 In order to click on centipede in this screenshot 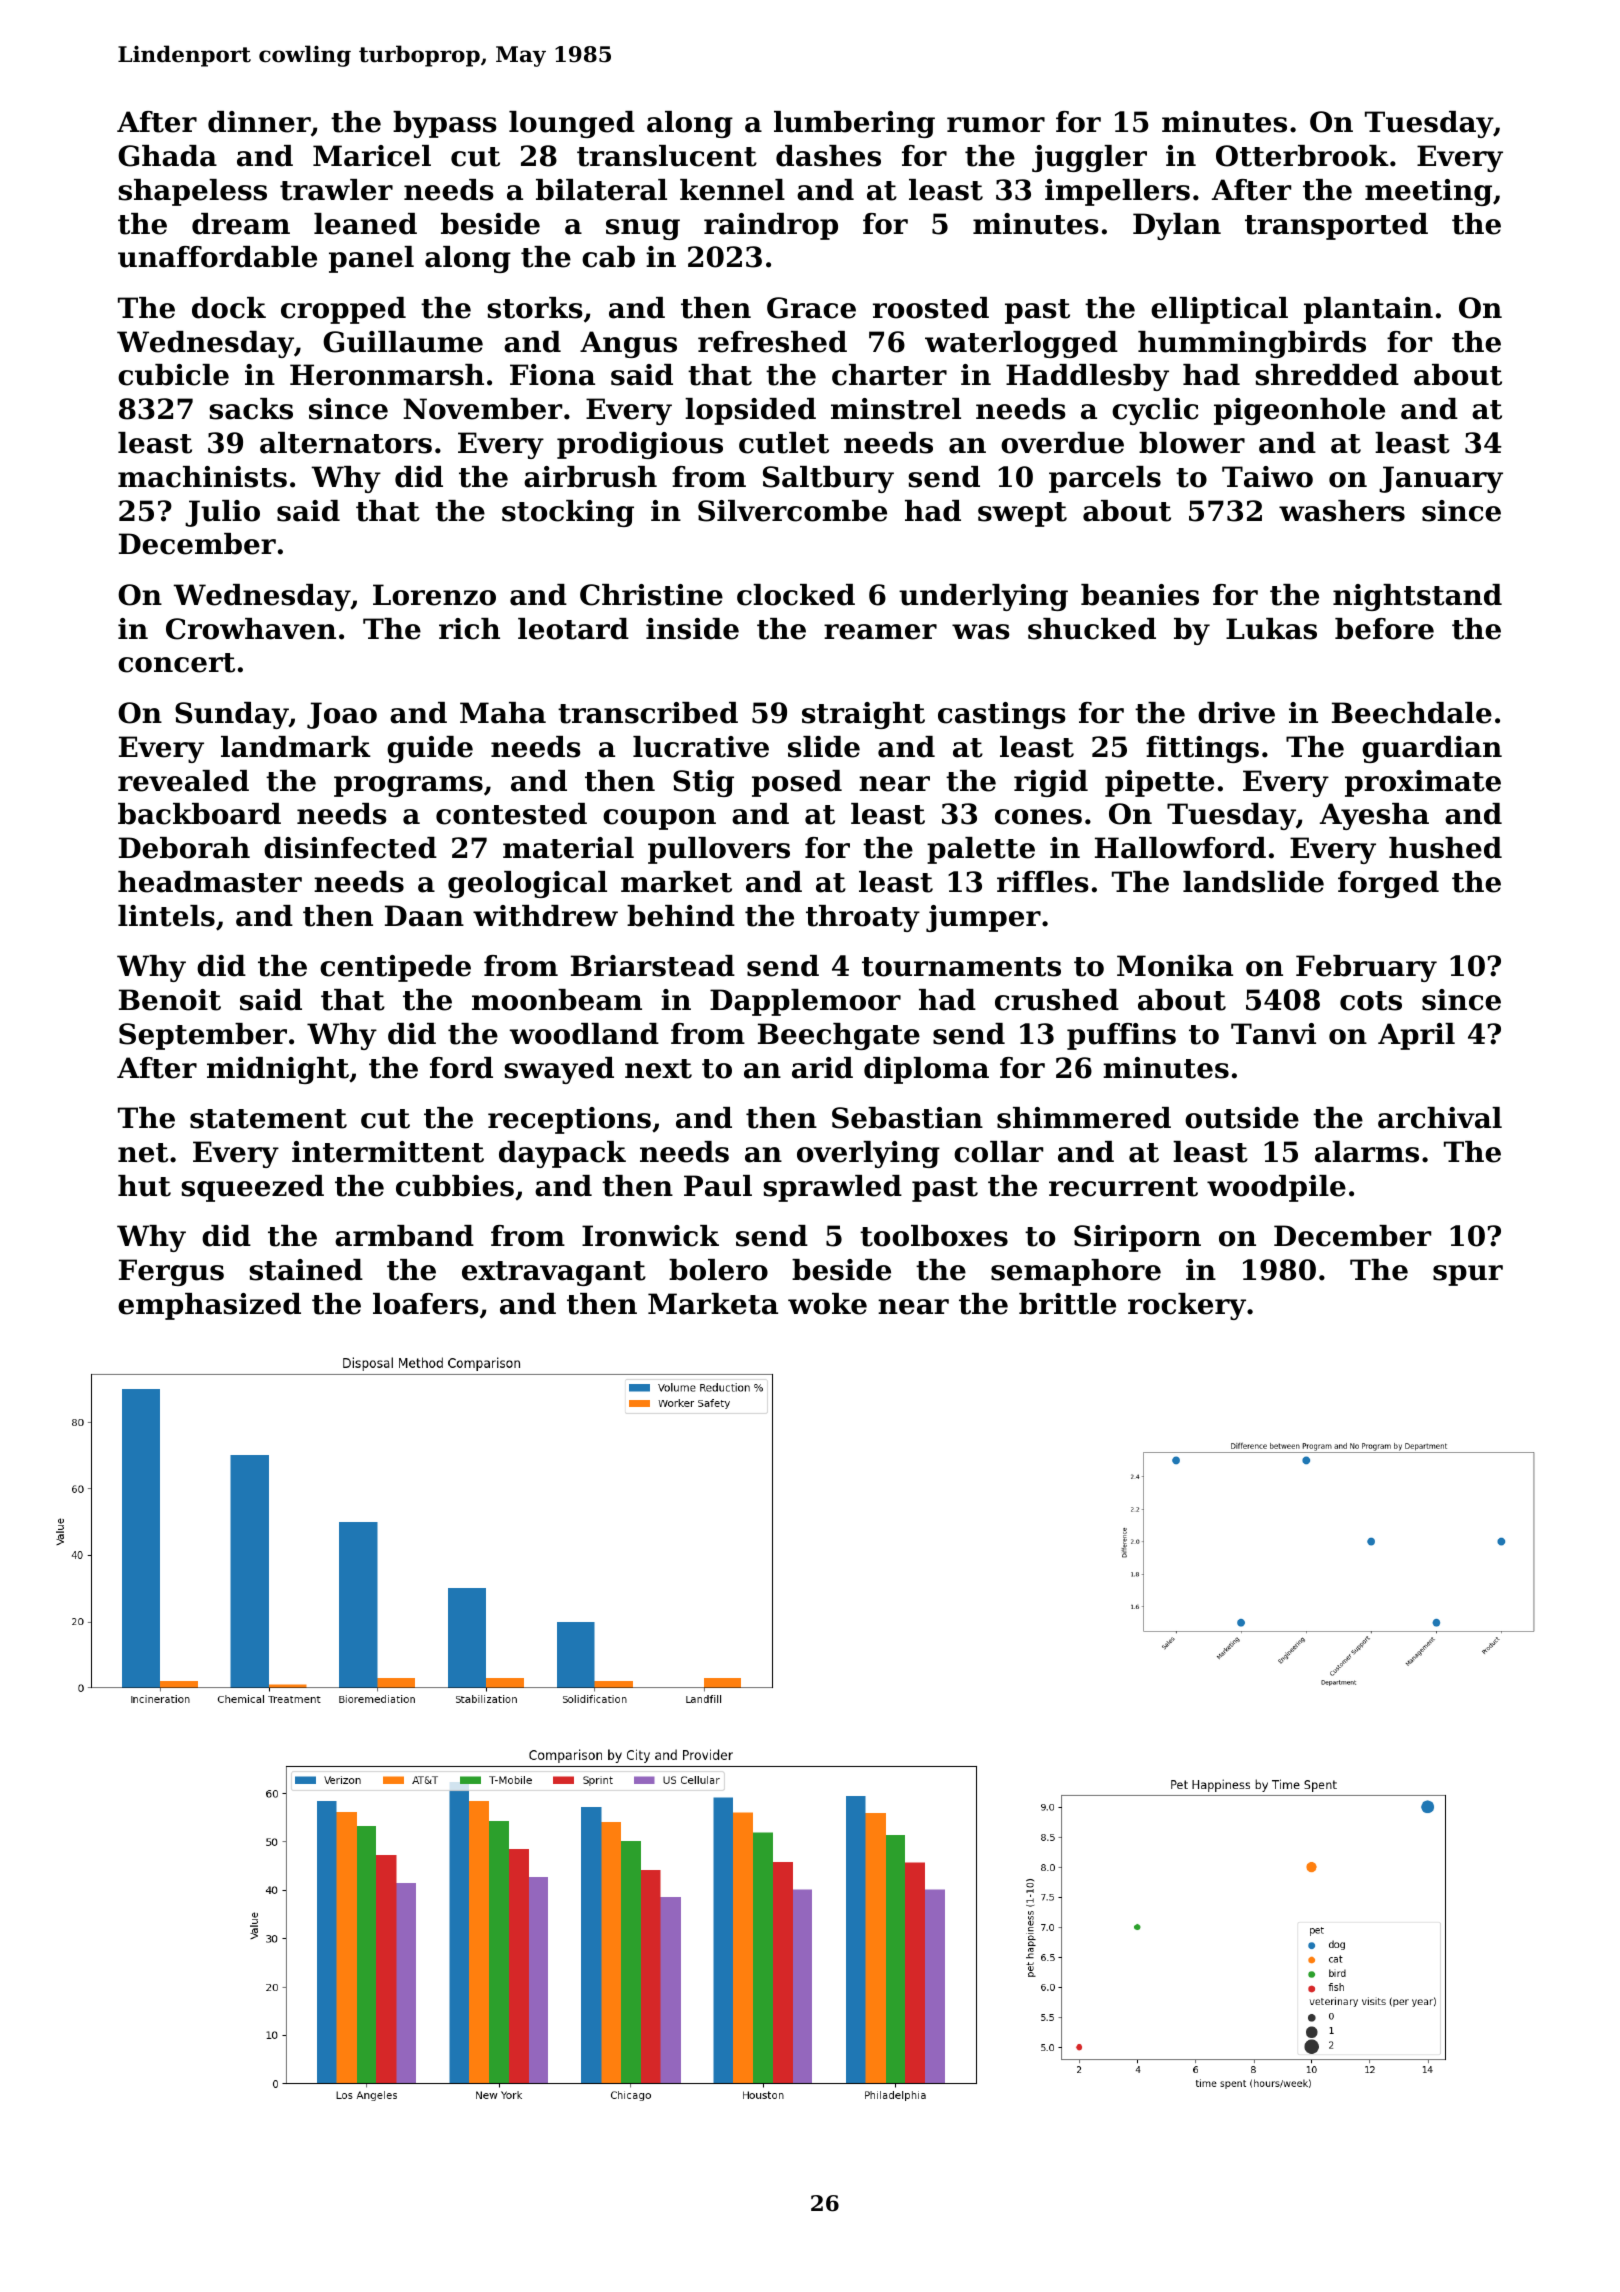, I will do `click(395, 968)`.
